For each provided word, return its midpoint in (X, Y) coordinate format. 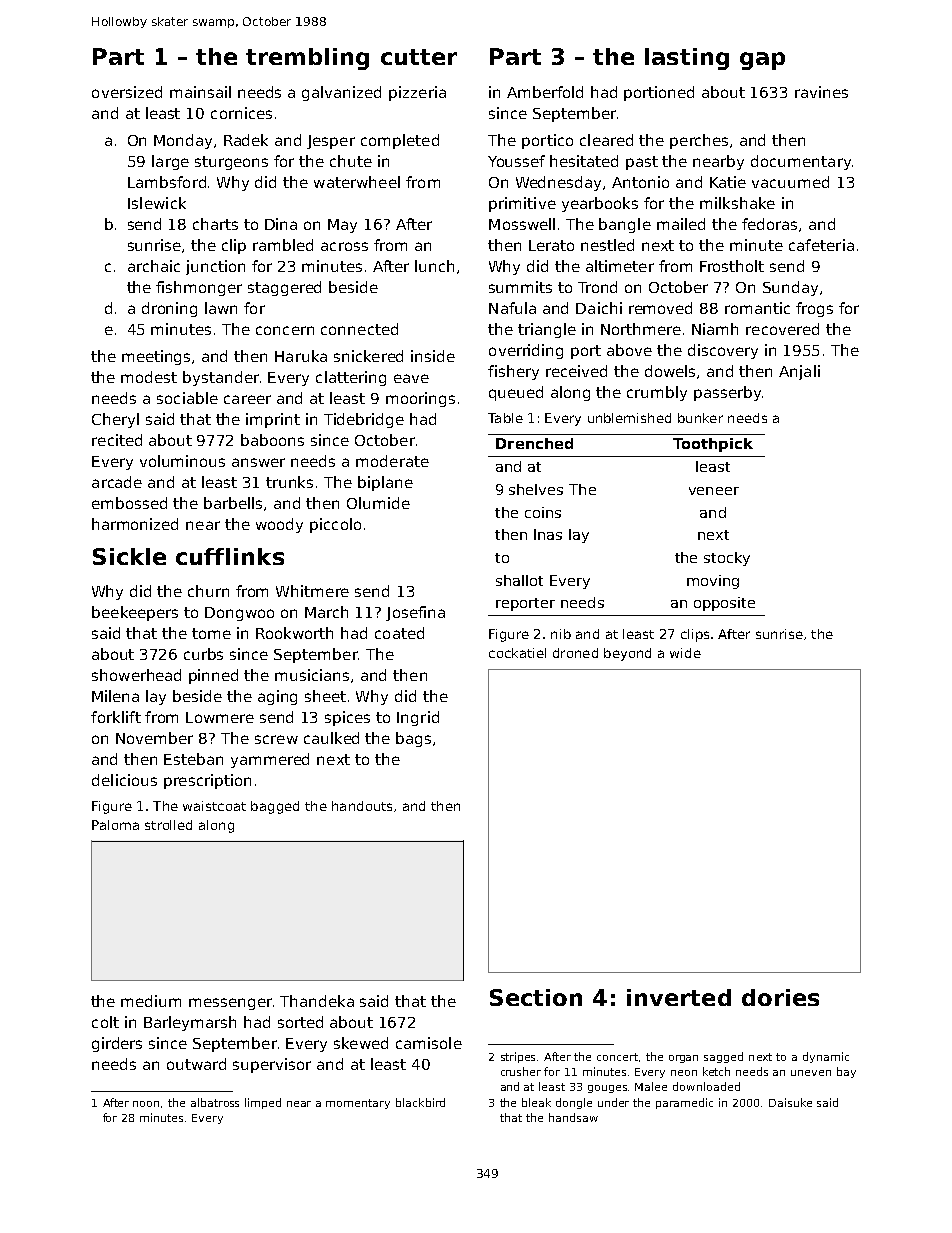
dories (780, 997)
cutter (419, 57)
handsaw (573, 1117)
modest (149, 377)
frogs (814, 309)
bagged (275, 807)
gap (762, 61)
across (344, 246)
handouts (362, 806)
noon (146, 1104)
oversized (127, 92)
